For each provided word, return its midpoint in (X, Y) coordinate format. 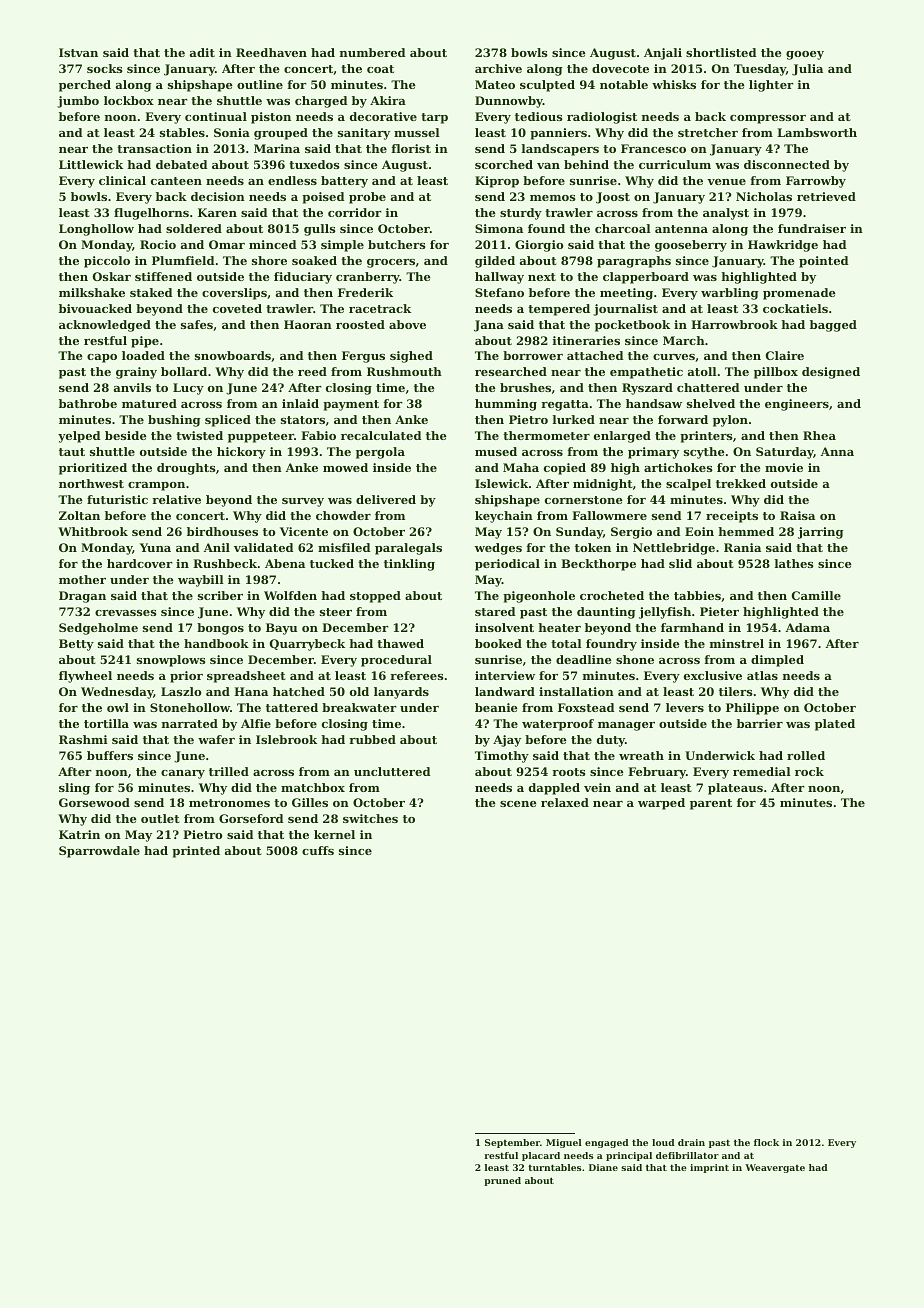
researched (511, 371)
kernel (334, 834)
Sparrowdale (99, 852)
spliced (228, 421)
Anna (837, 451)
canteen (176, 181)
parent (711, 804)
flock (766, 1142)
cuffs (318, 850)
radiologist (602, 118)
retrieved (826, 196)
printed (196, 852)
